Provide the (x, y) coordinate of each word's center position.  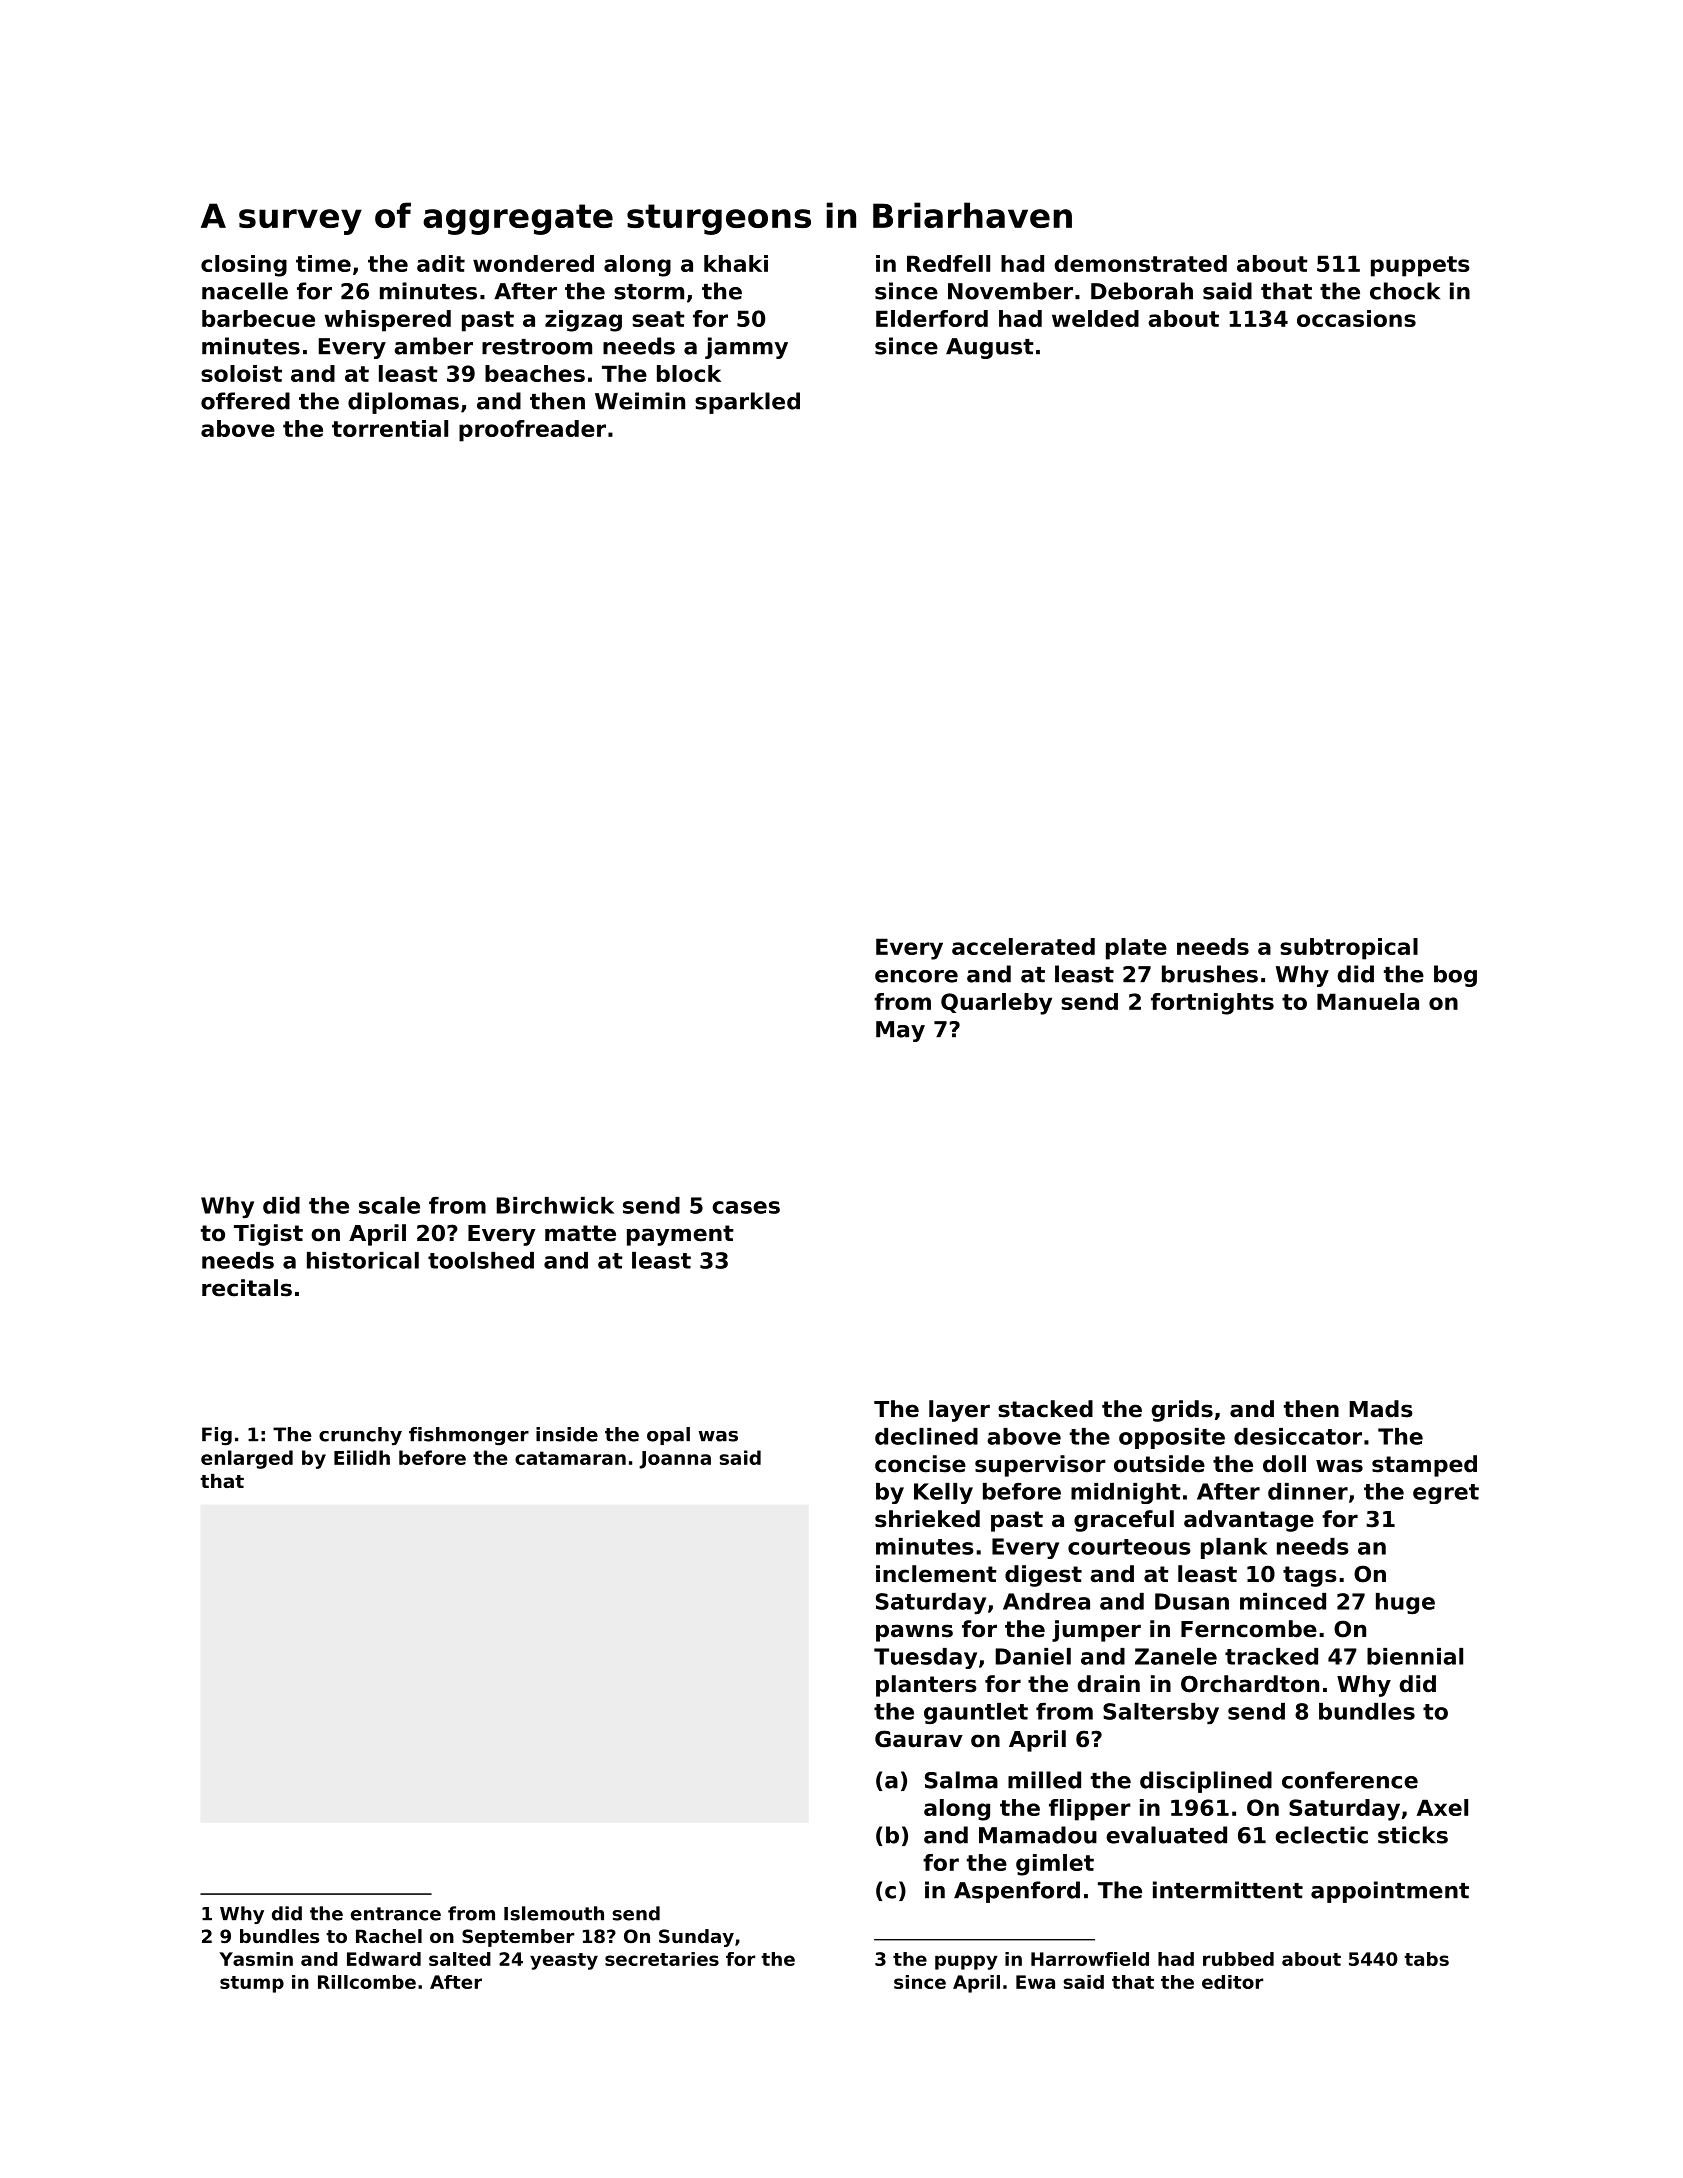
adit (441, 263)
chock (1405, 291)
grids (1182, 1411)
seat (658, 319)
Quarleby (996, 1004)
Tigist (268, 1235)
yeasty (564, 1961)
